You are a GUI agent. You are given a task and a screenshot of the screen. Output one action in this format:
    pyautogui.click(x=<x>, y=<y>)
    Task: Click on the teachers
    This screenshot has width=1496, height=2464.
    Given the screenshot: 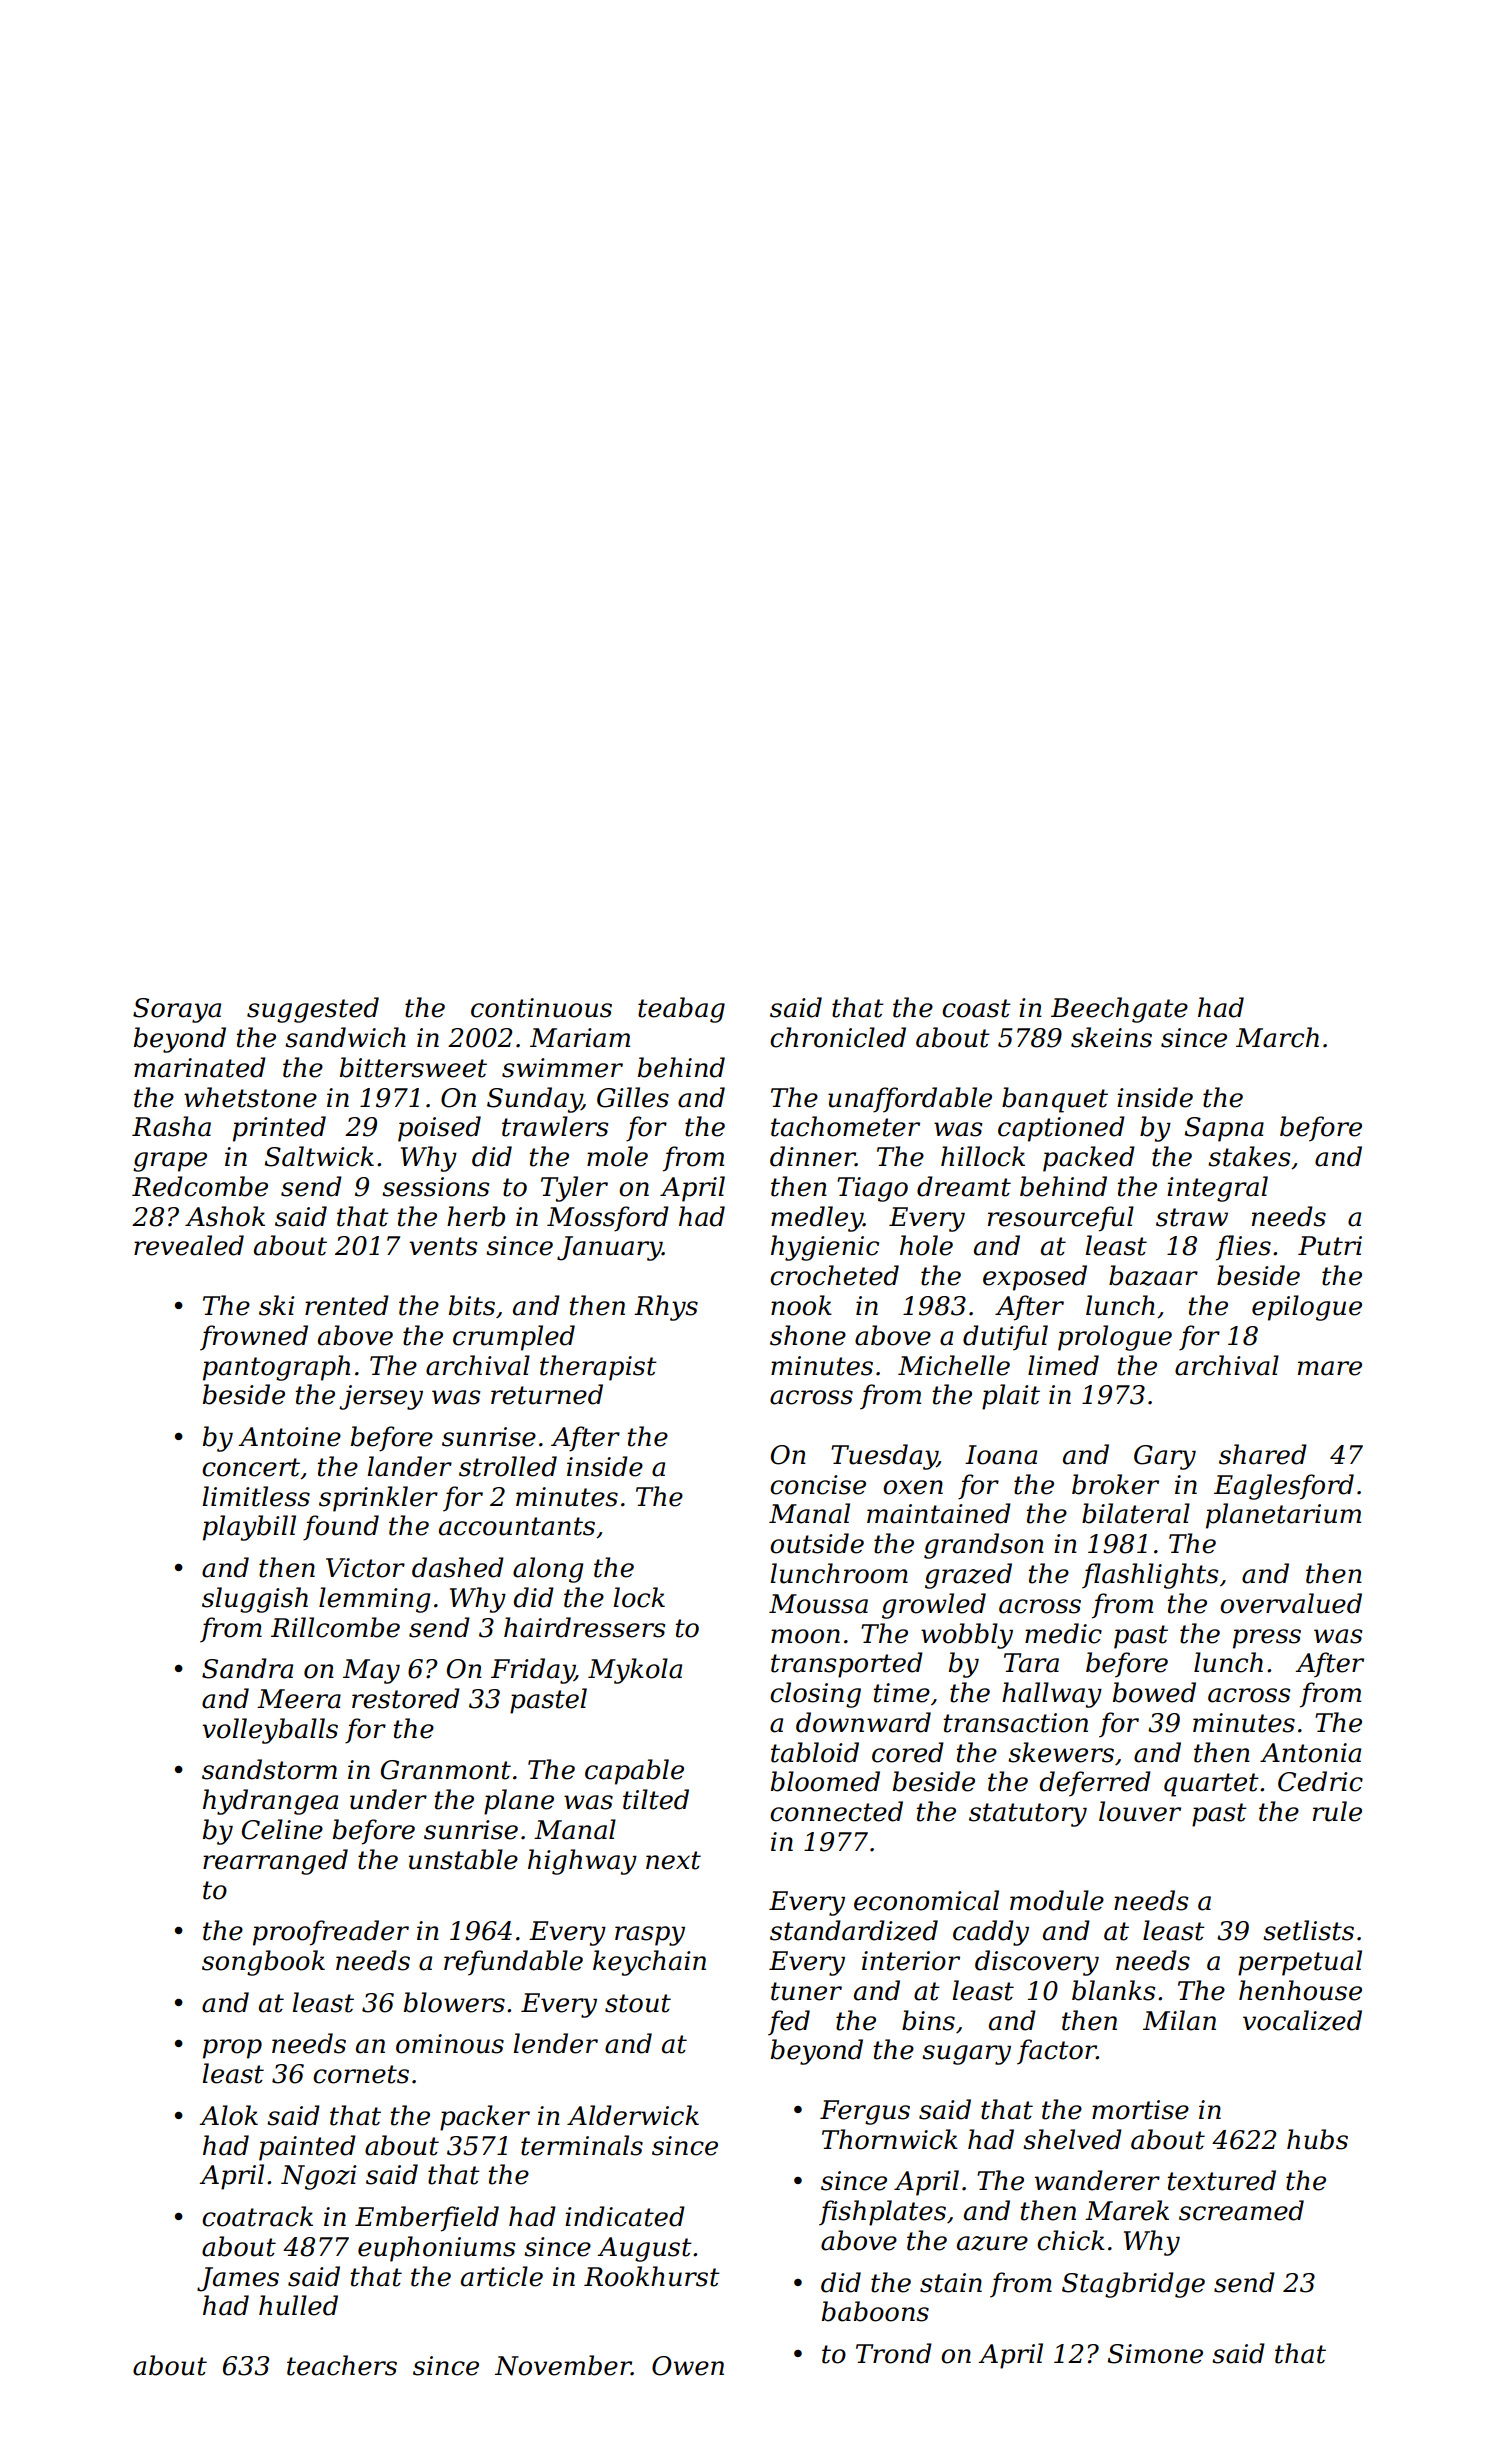 What is the action you would take?
    pyautogui.click(x=342, y=2365)
